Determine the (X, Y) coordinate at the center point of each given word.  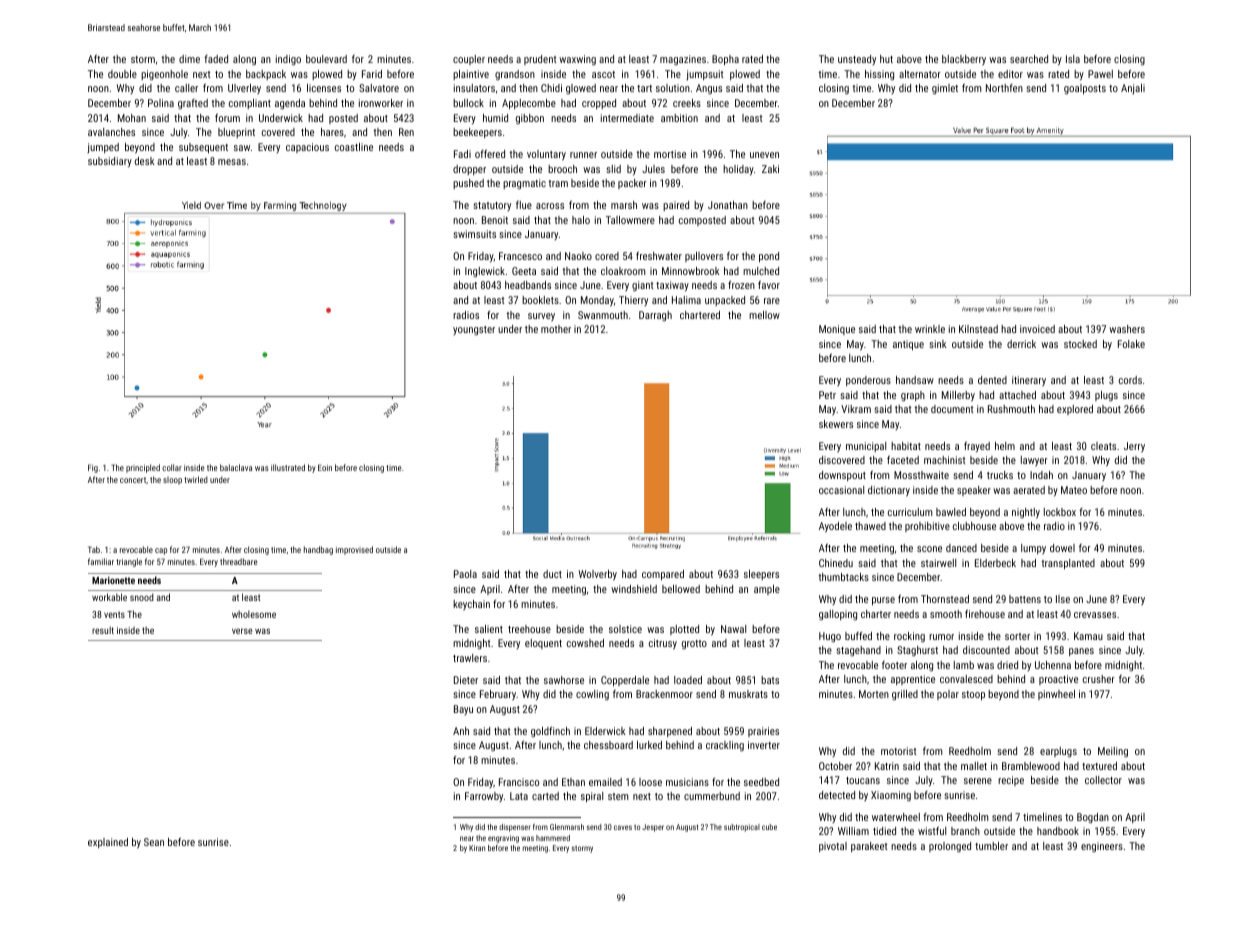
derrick (1021, 344)
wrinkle (930, 329)
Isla (1073, 59)
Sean (154, 842)
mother (556, 329)
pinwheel (1056, 695)
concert (133, 480)
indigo (288, 60)
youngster (474, 330)
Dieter (466, 680)
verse (242, 631)
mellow (764, 315)
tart (644, 88)
